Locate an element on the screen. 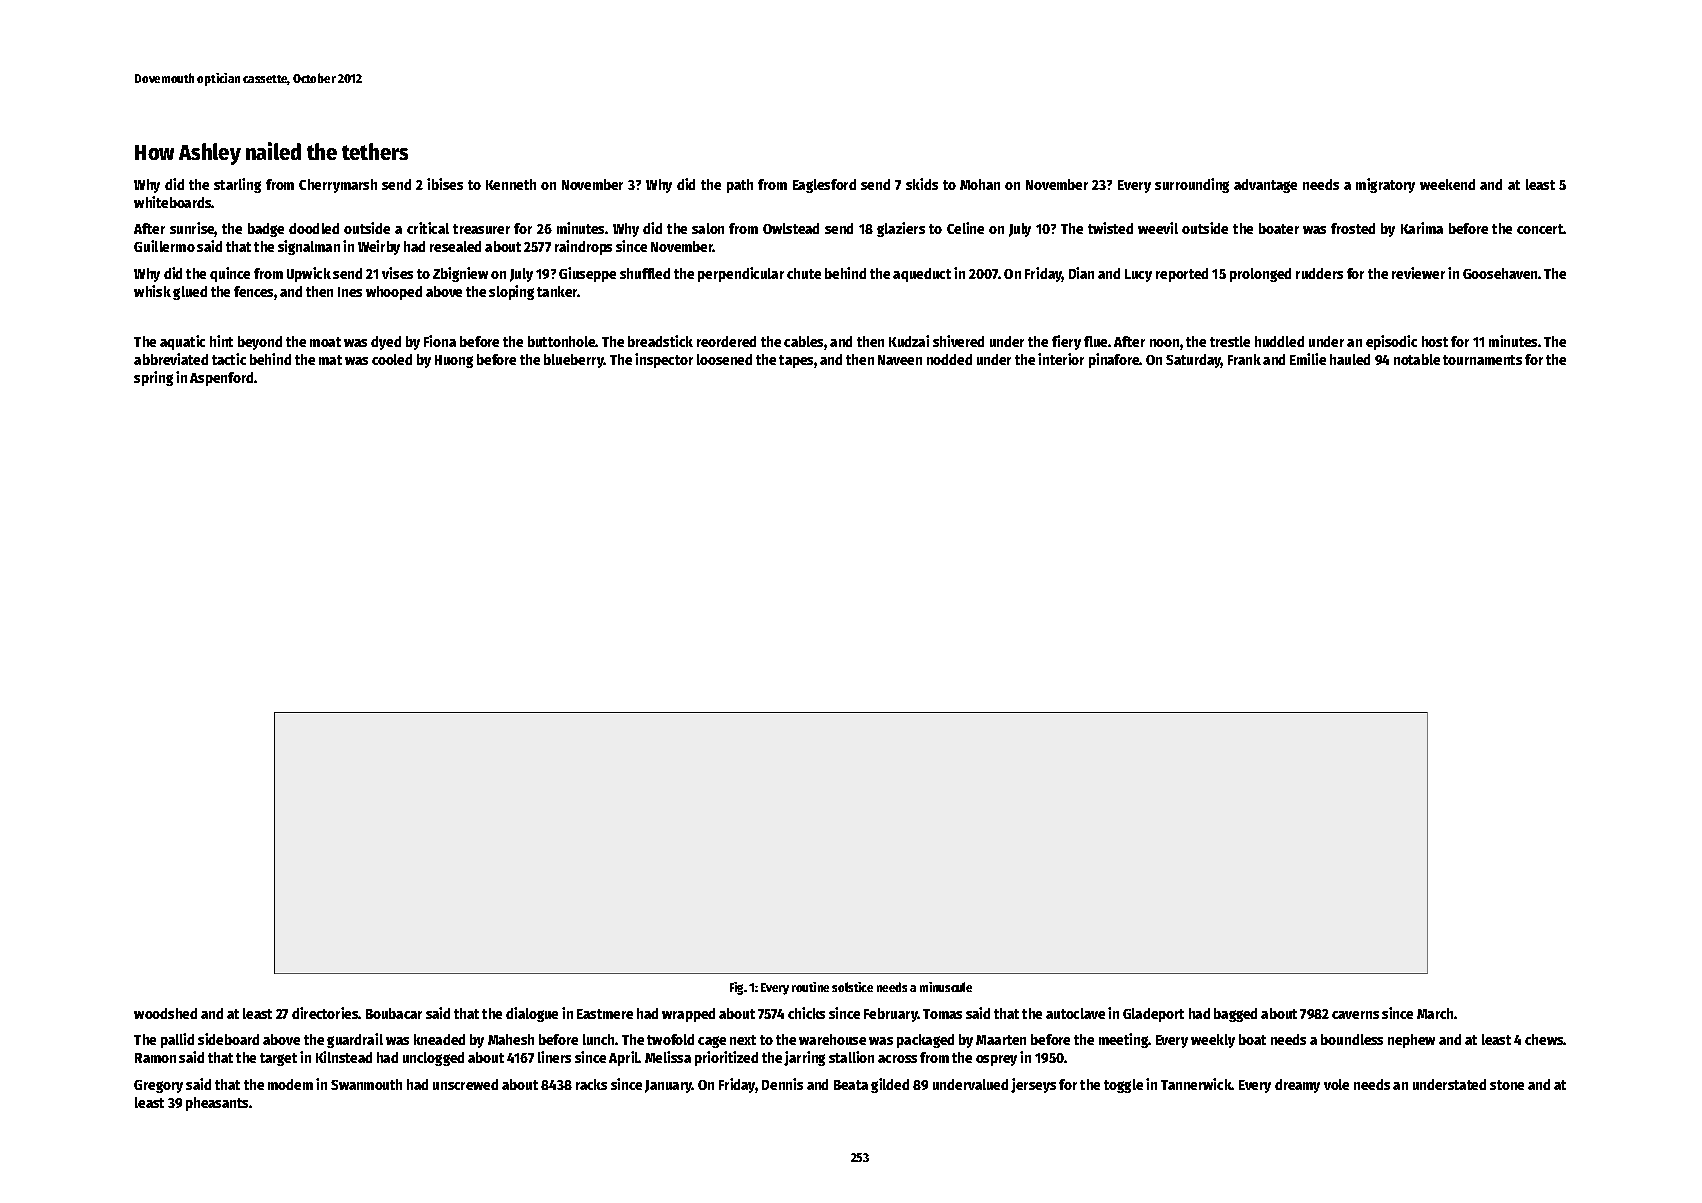 This screenshot has width=1702, height=1203. minuscule is located at coordinates (946, 987).
